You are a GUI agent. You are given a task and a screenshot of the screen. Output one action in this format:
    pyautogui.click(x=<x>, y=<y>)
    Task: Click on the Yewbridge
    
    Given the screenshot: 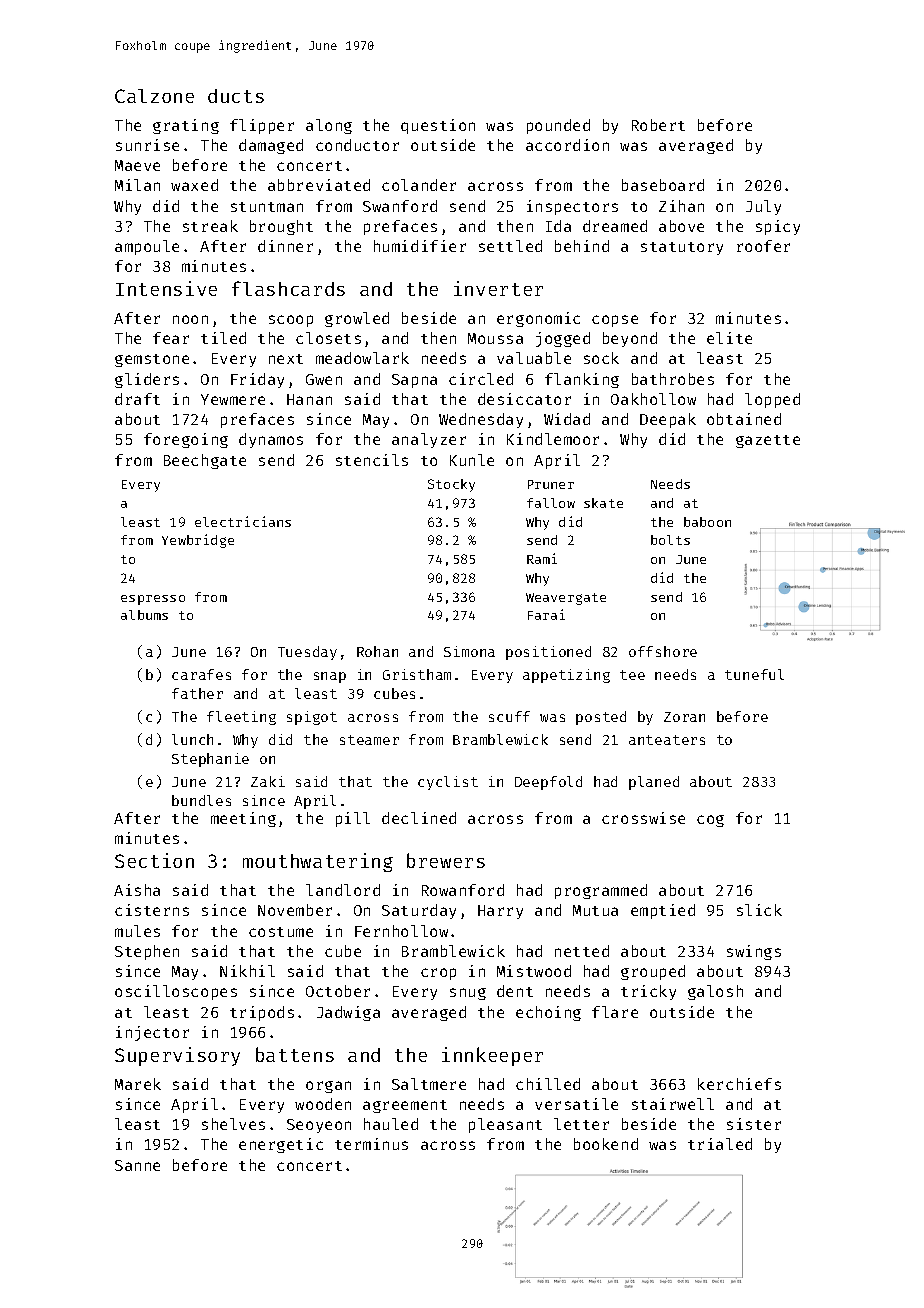 What is the action you would take?
    pyautogui.click(x=198, y=541)
